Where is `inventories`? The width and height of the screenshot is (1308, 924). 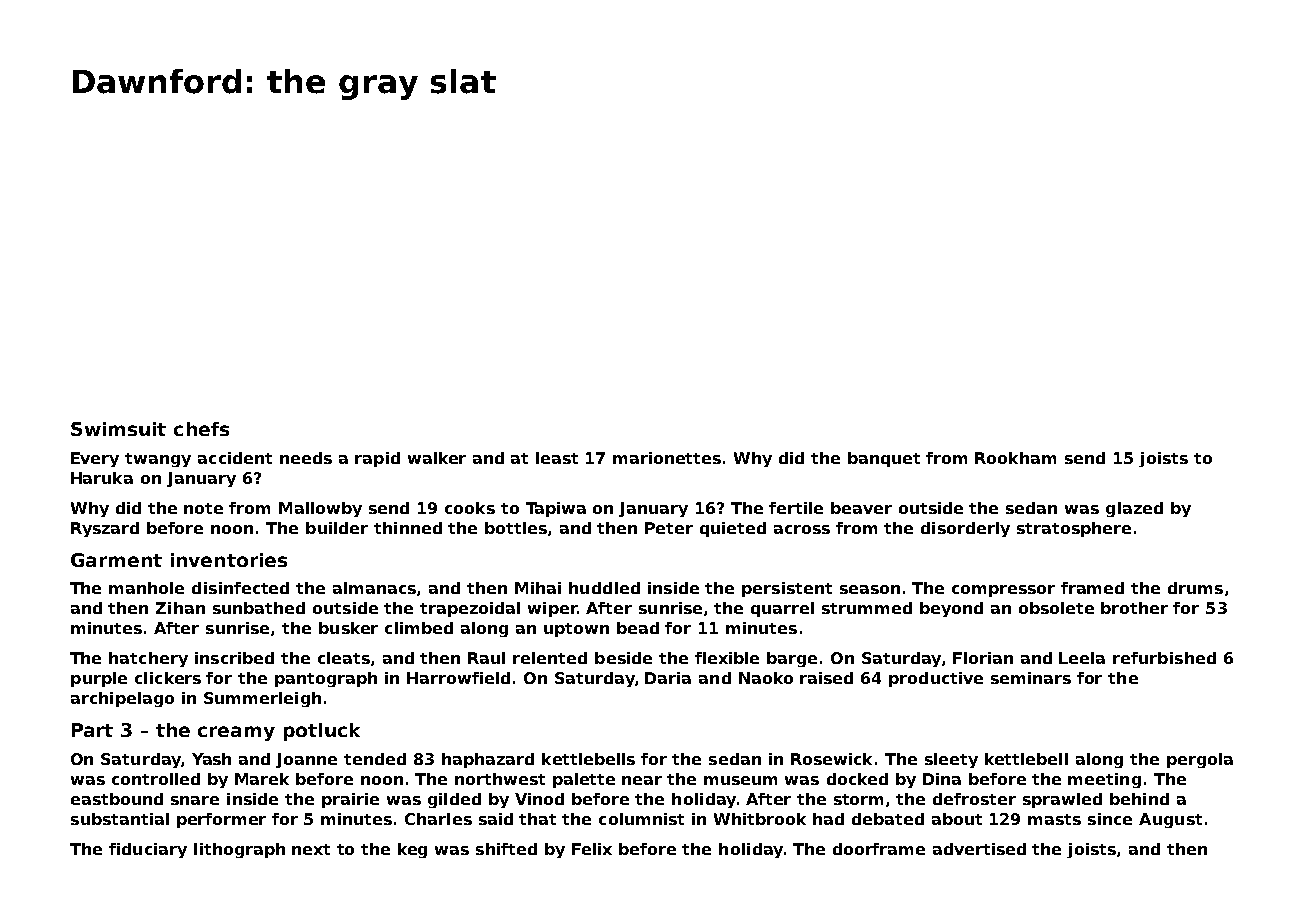
inventories is located at coordinates (229, 560).
